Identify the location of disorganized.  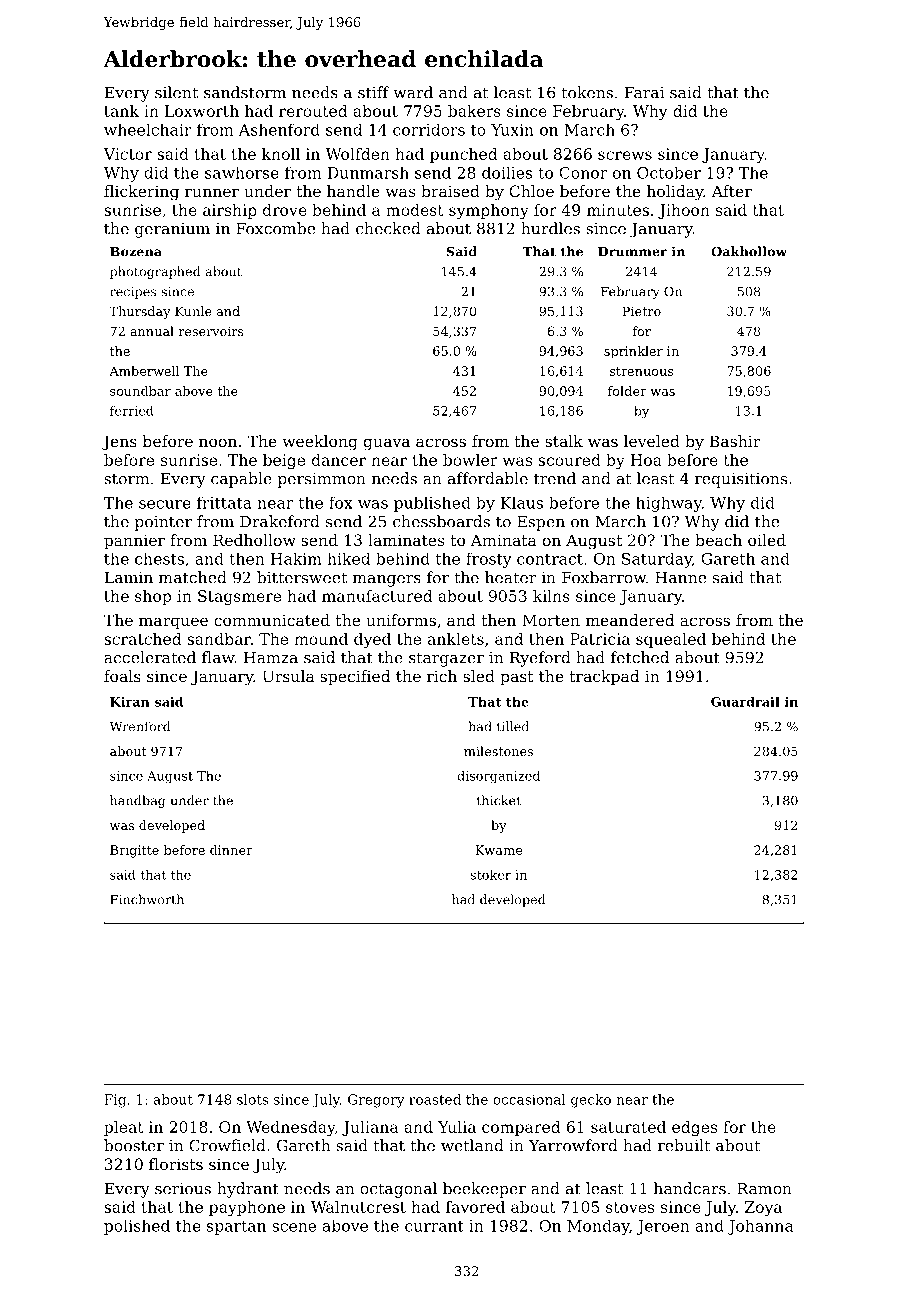
(498, 777).
